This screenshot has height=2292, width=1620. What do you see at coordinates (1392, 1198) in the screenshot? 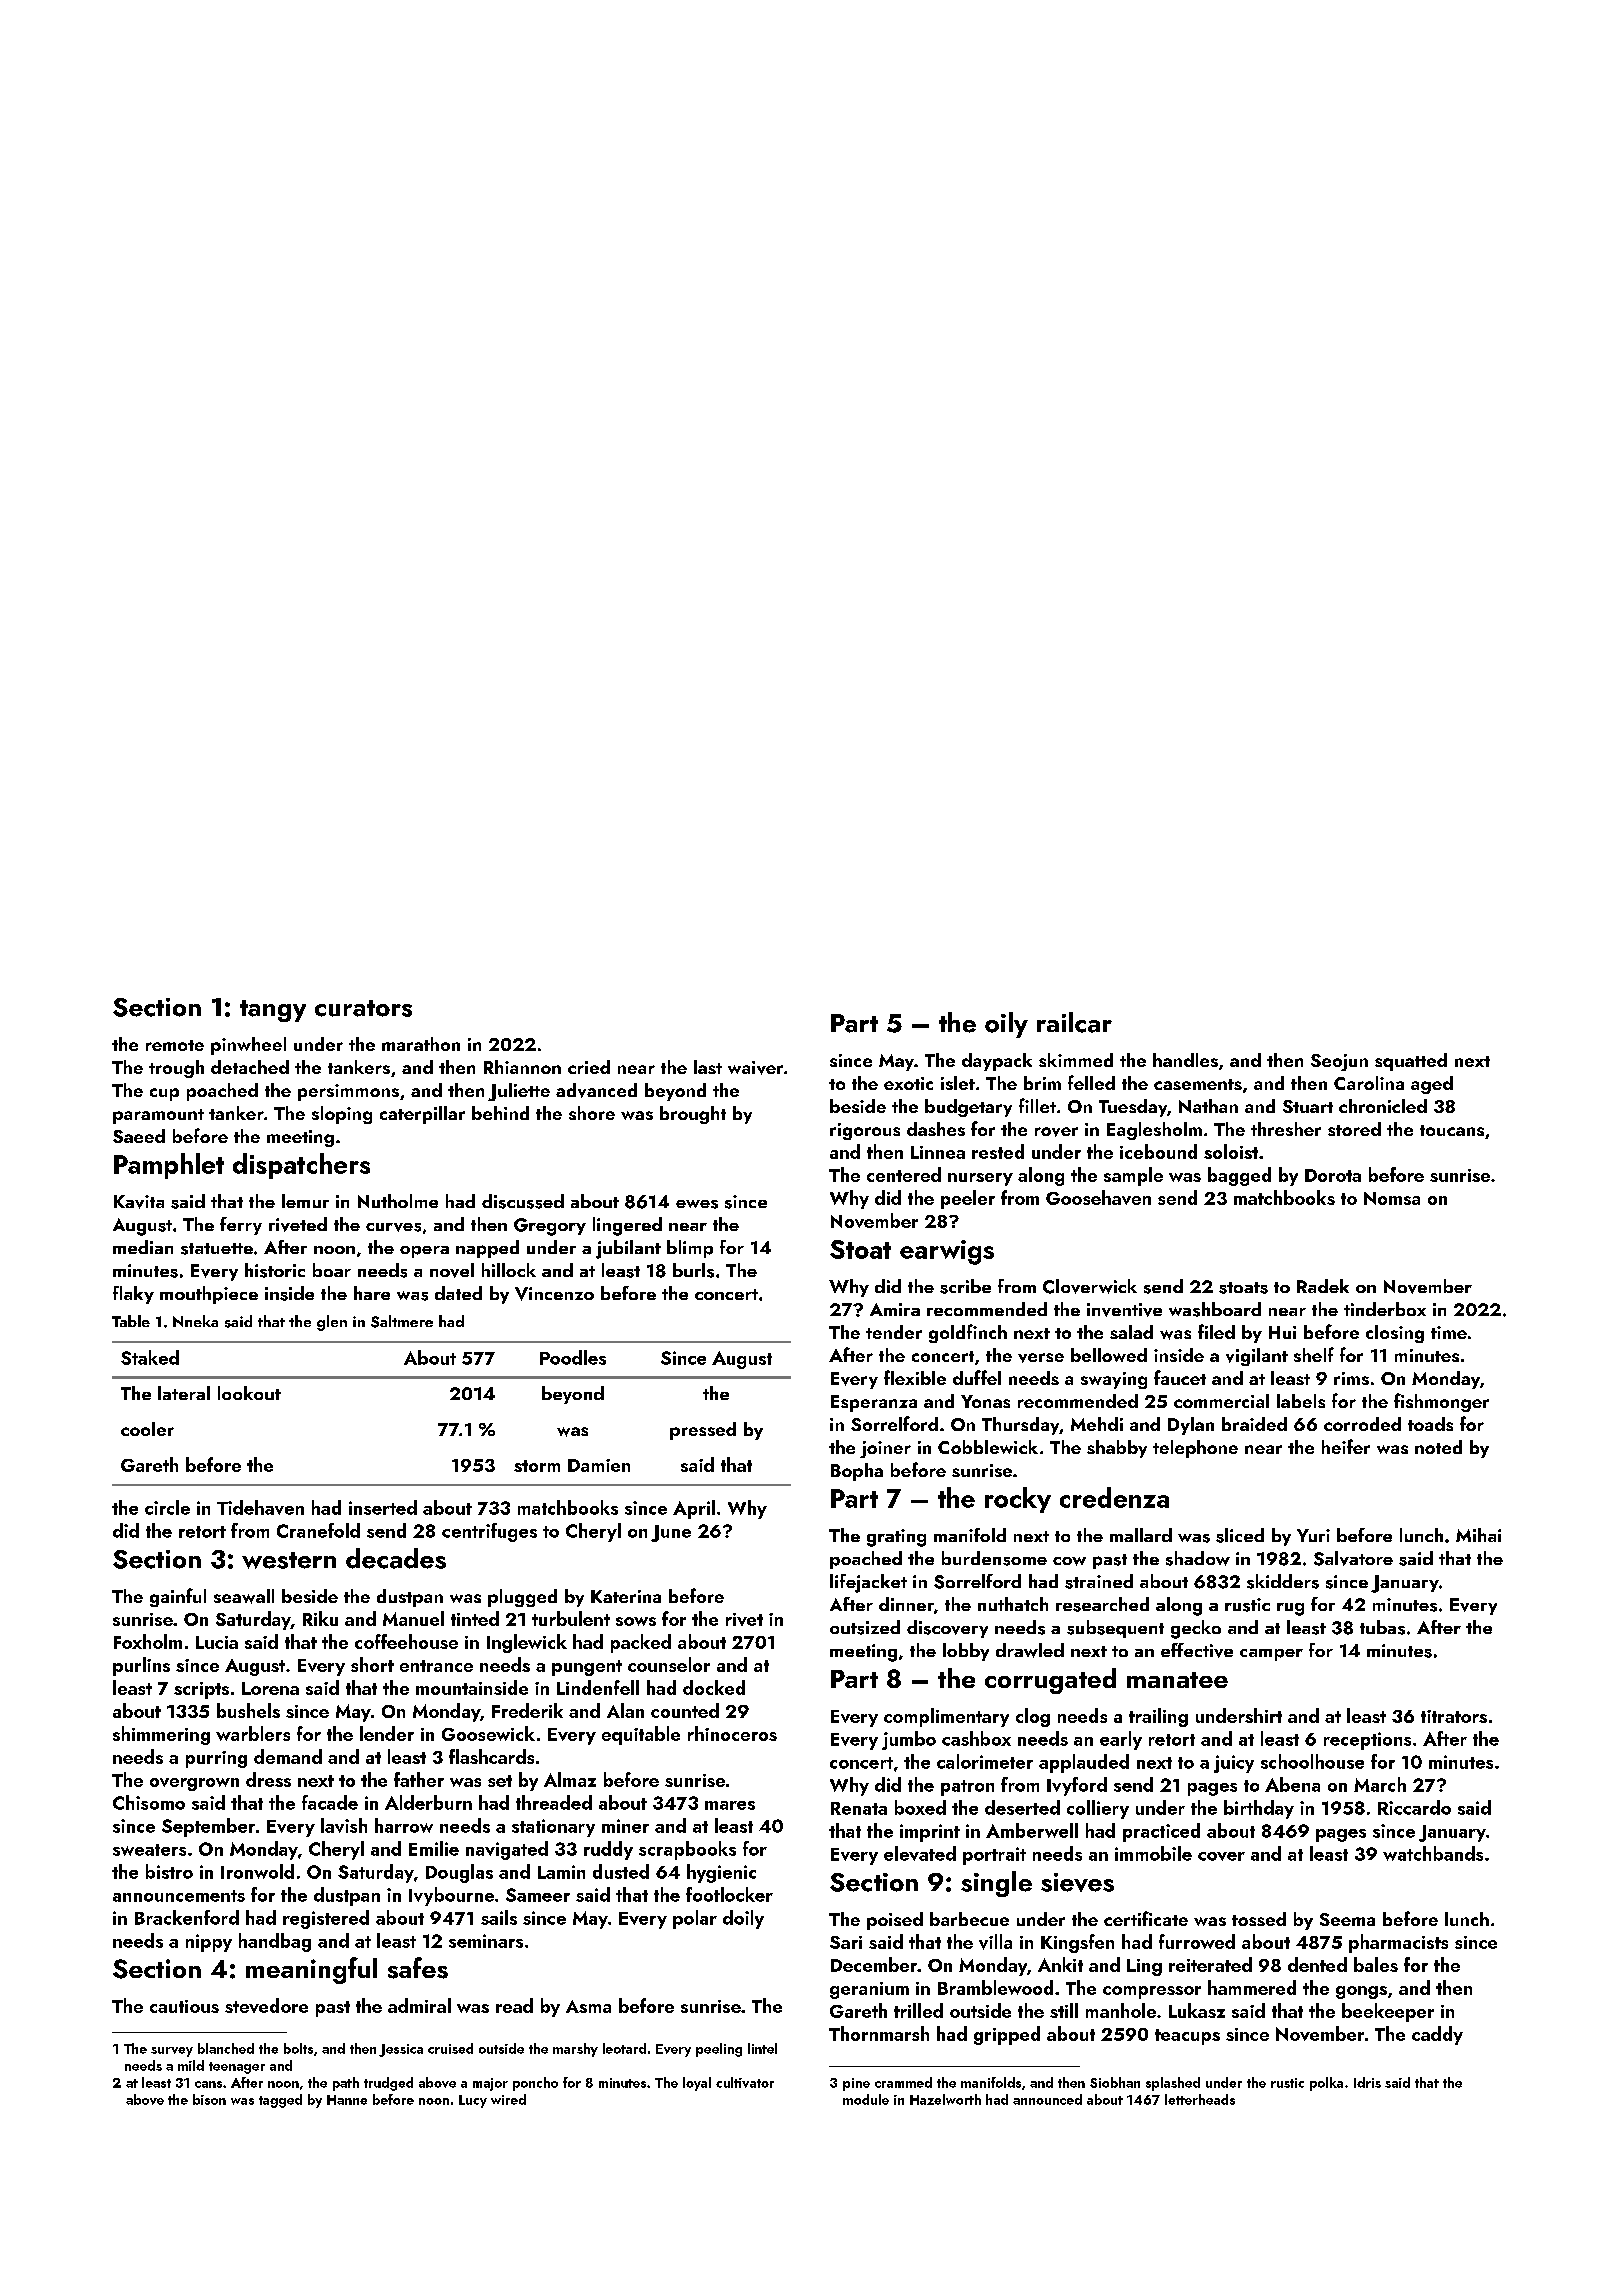
I see `Nomsa` at bounding box center [1392, 1198].
